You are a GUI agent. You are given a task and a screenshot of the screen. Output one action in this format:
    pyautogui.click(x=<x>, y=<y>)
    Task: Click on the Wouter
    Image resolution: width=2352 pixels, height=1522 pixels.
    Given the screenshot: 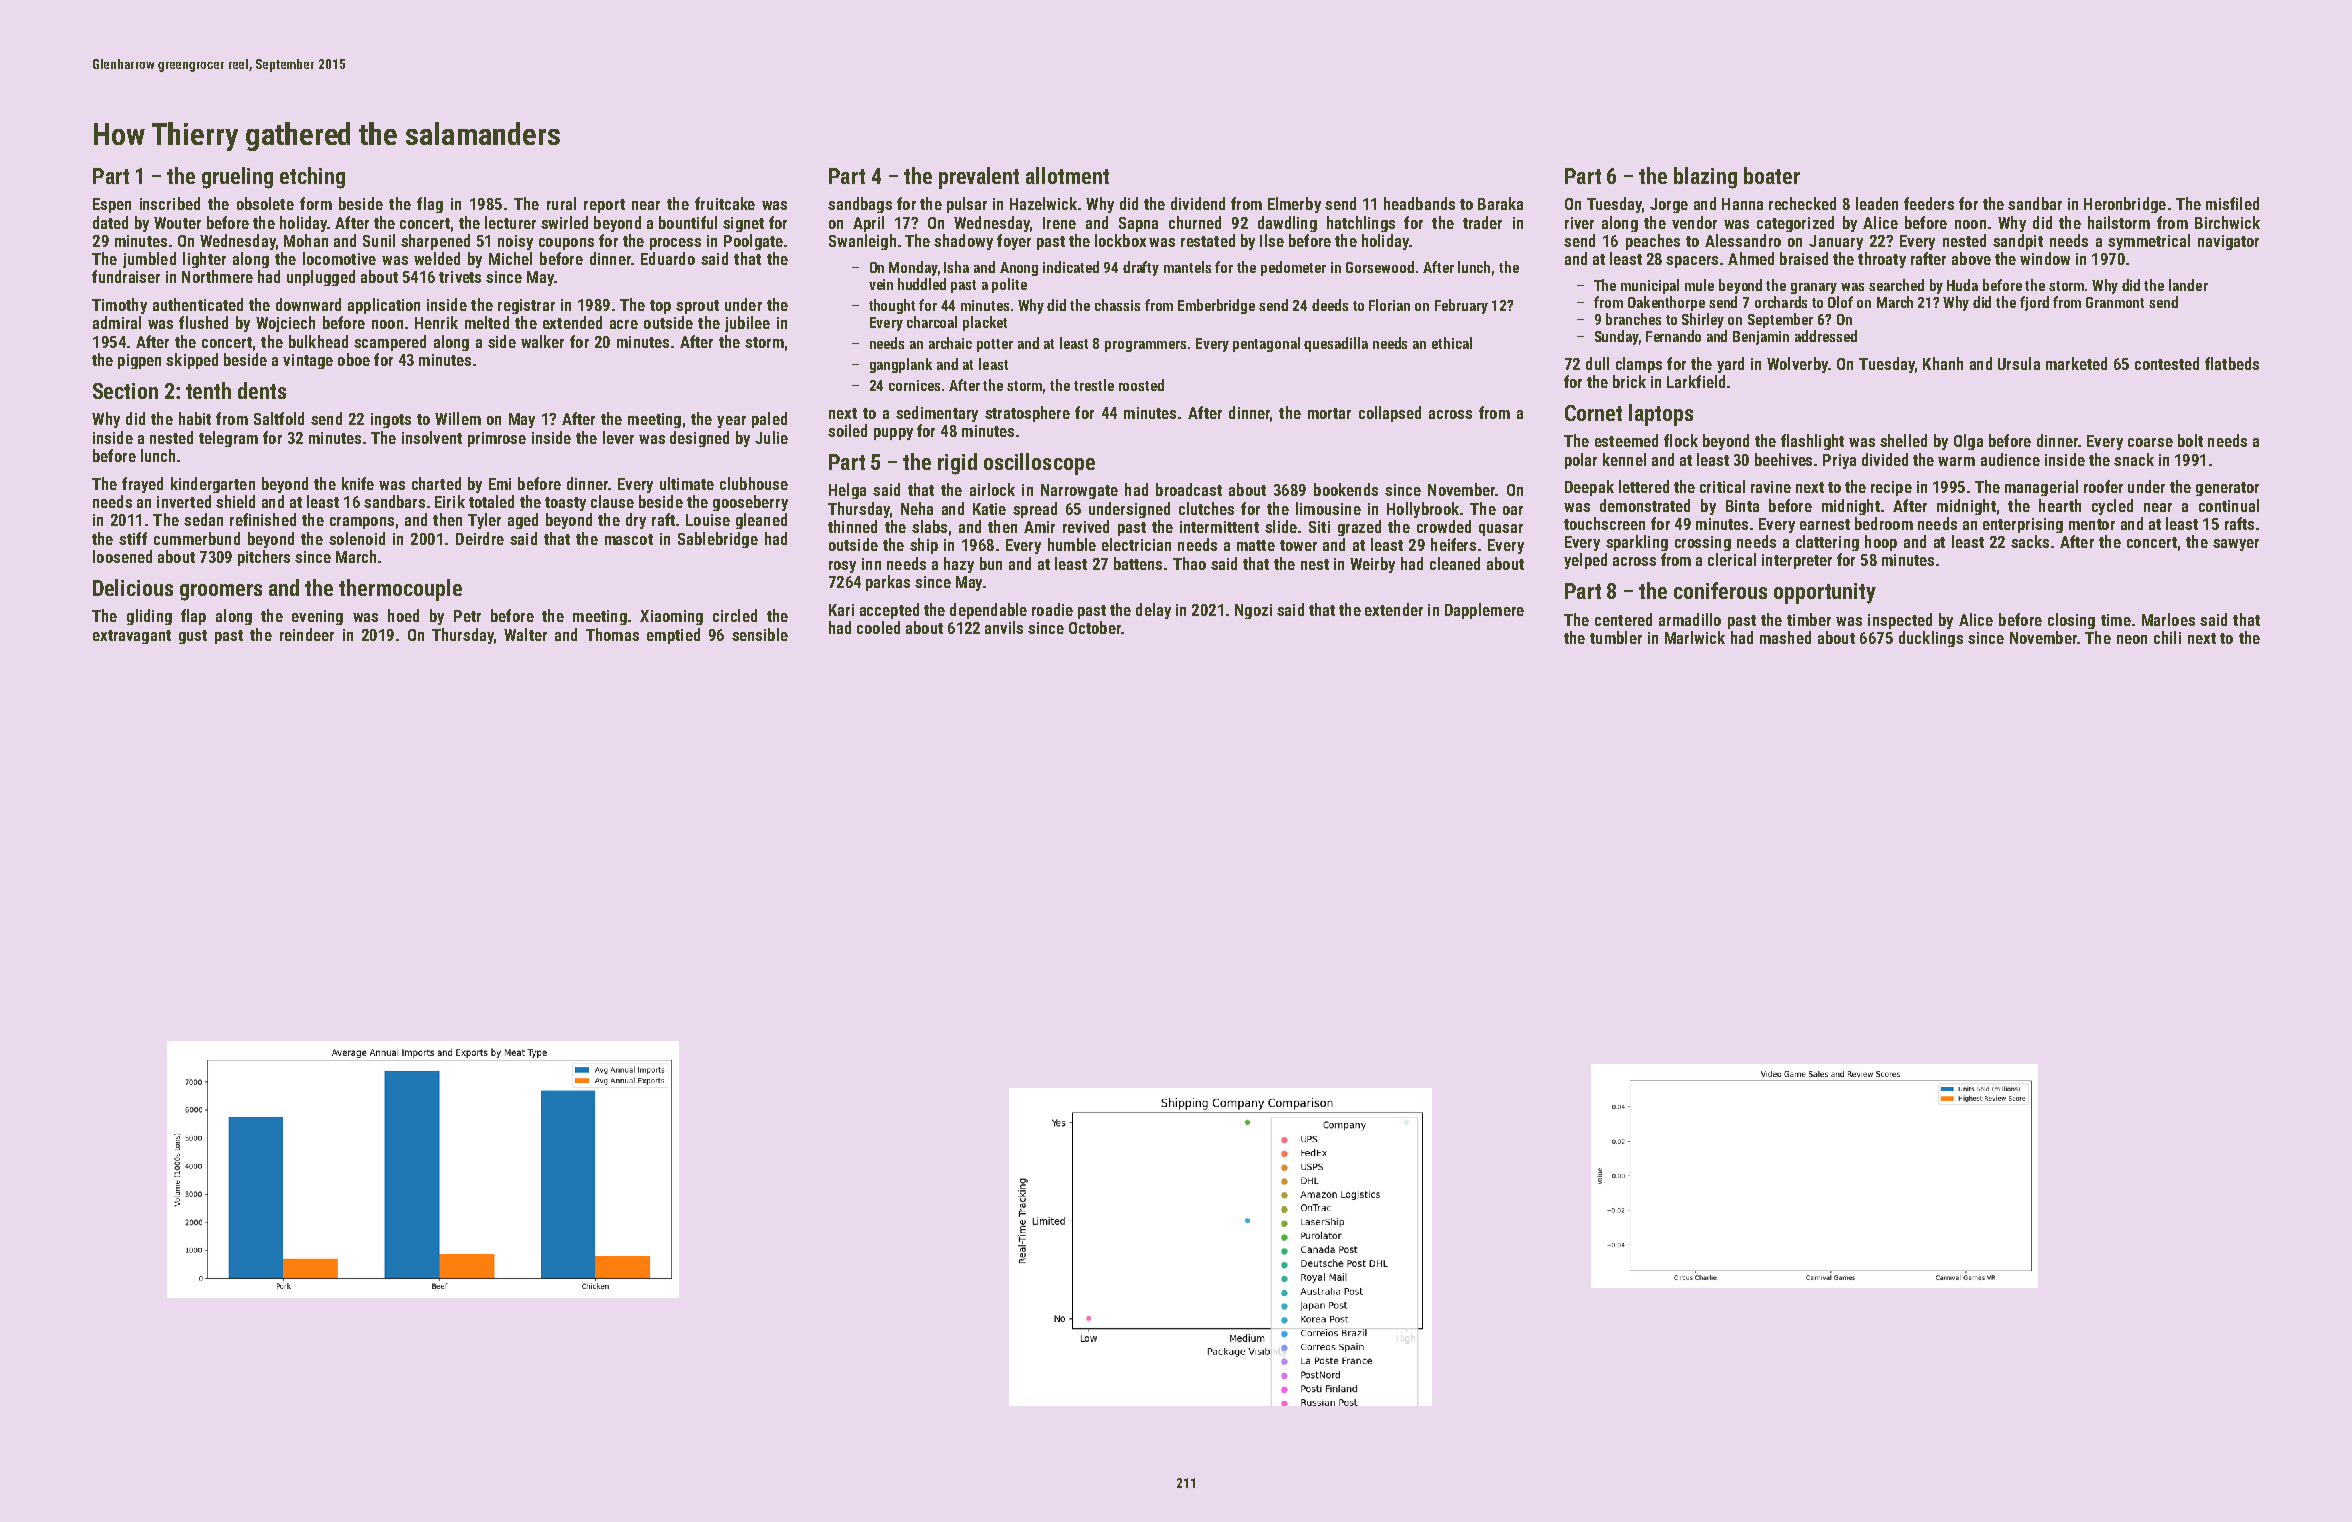 What is the action you would take?
    pyautogui.click(x=177, y=223)
